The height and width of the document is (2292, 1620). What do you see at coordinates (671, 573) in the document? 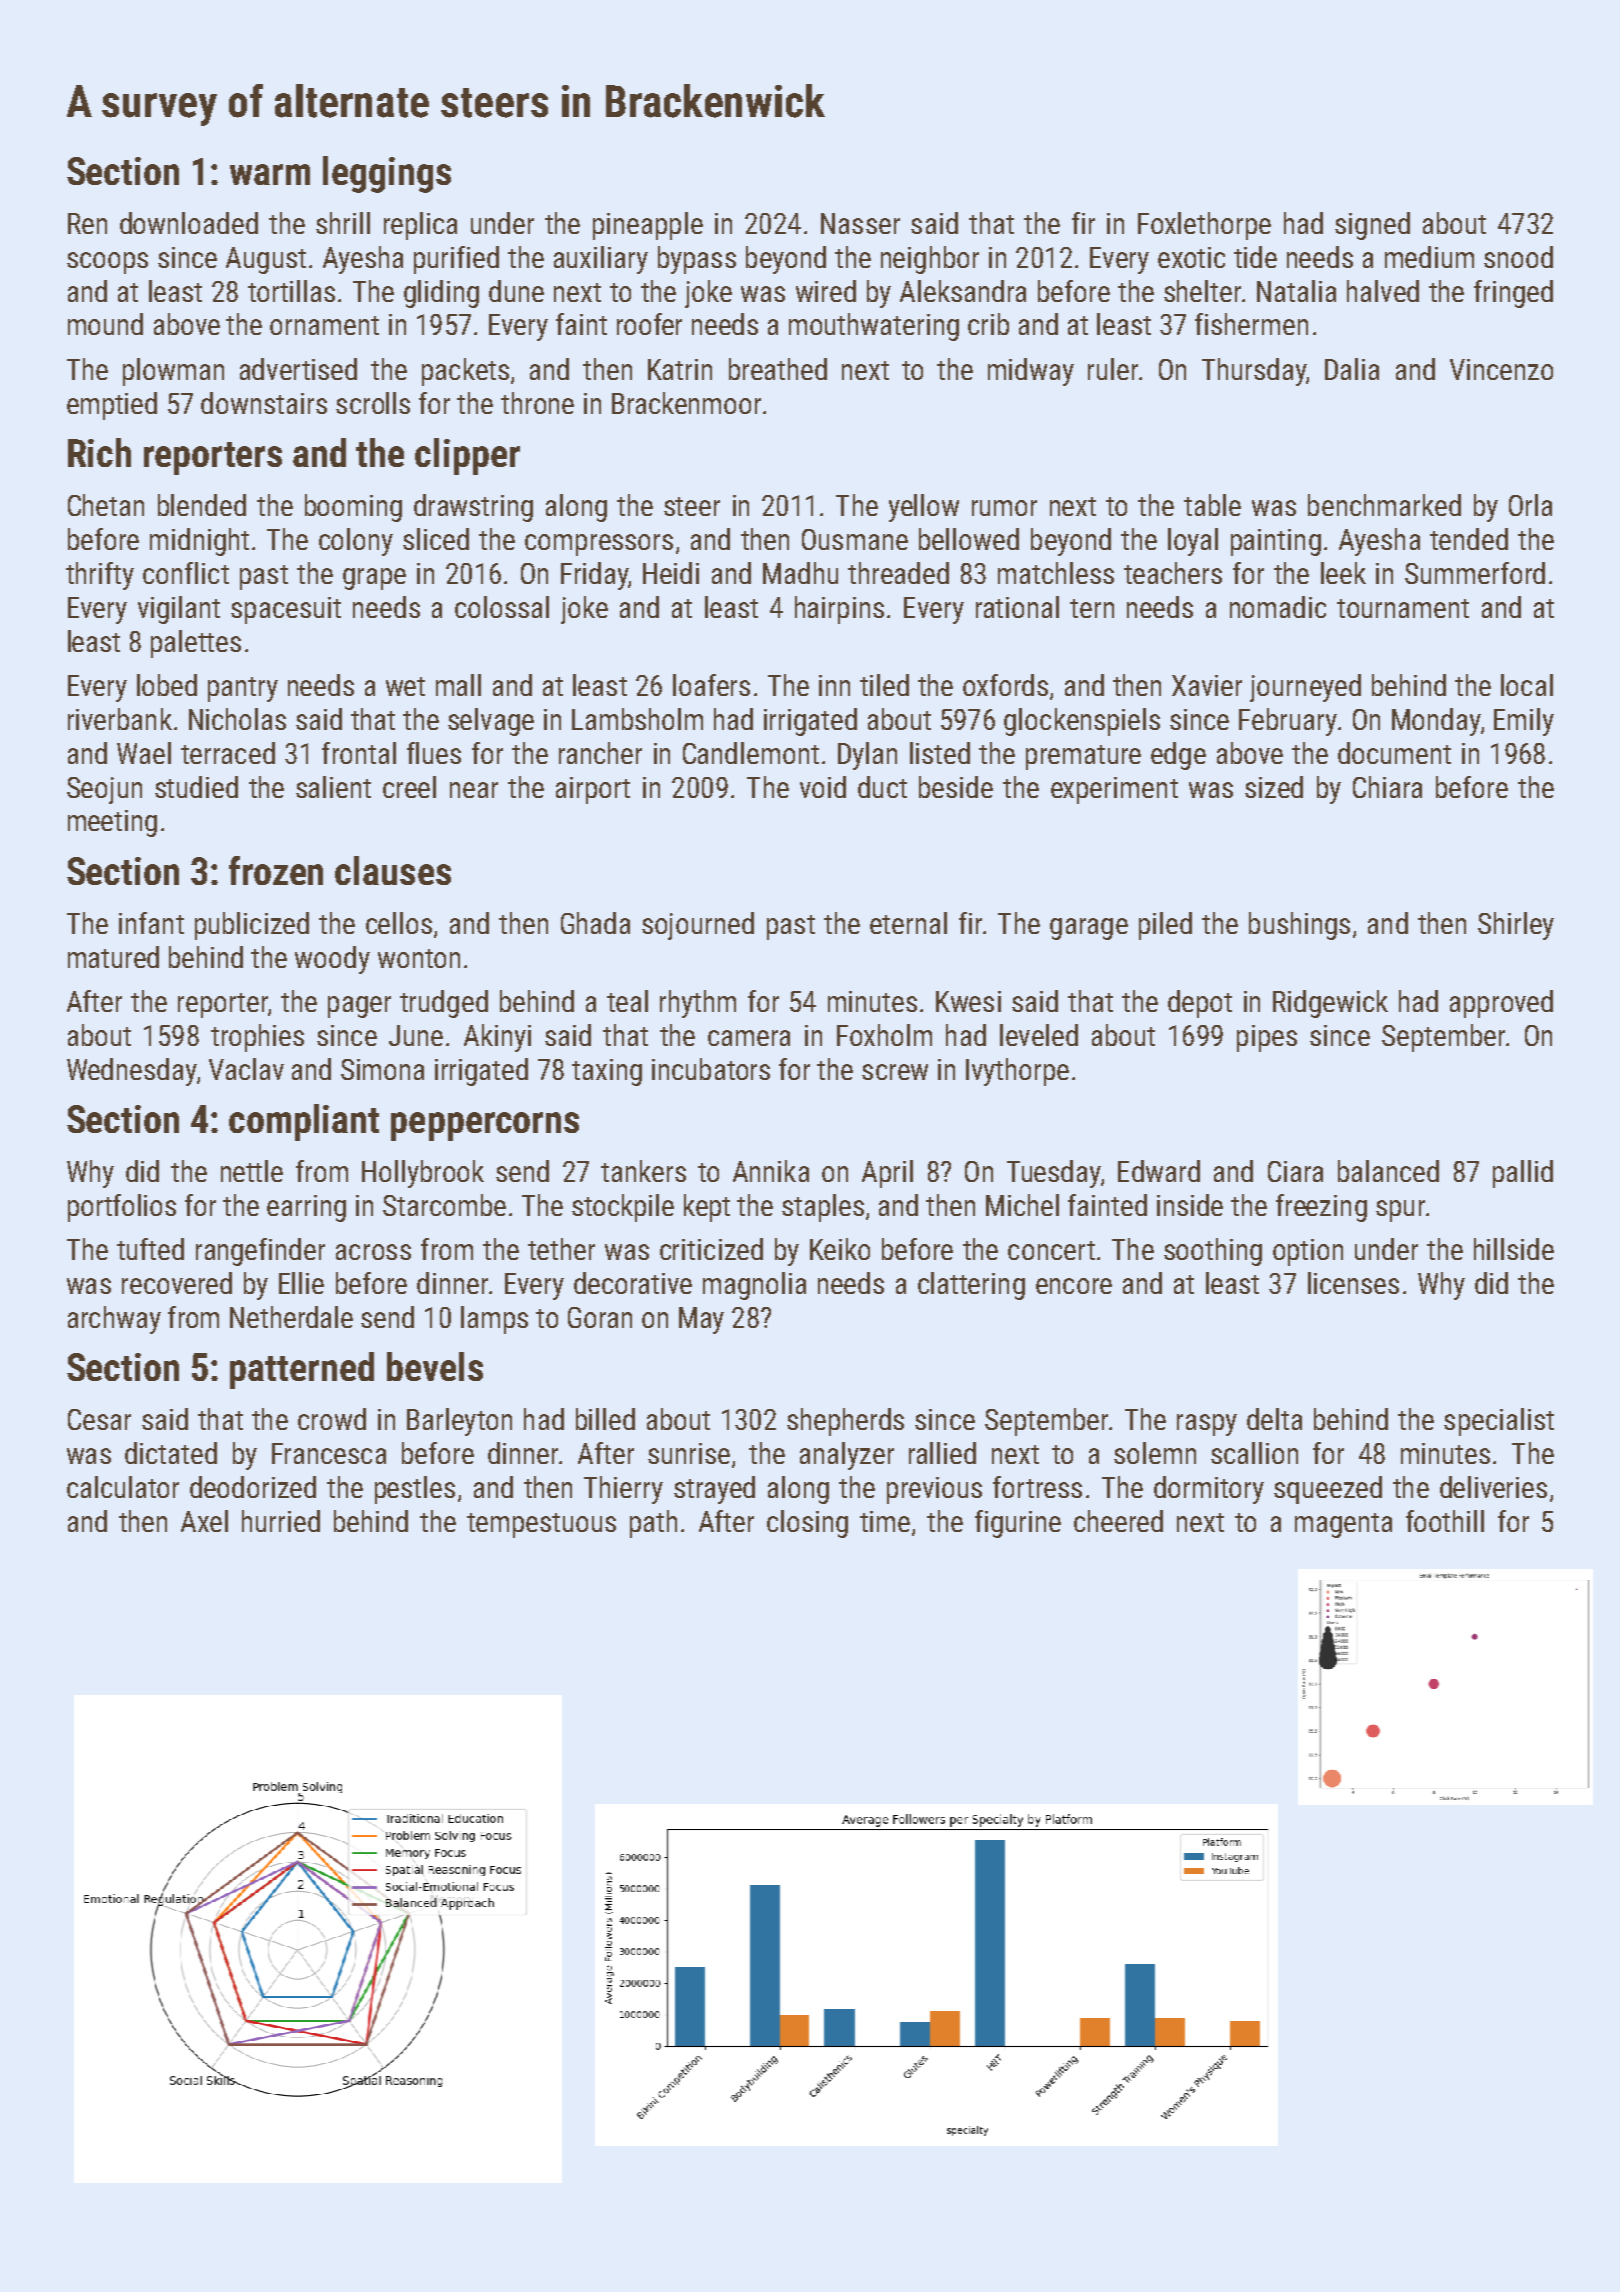
I see `Heidi` at bounding box center [671, 573].
